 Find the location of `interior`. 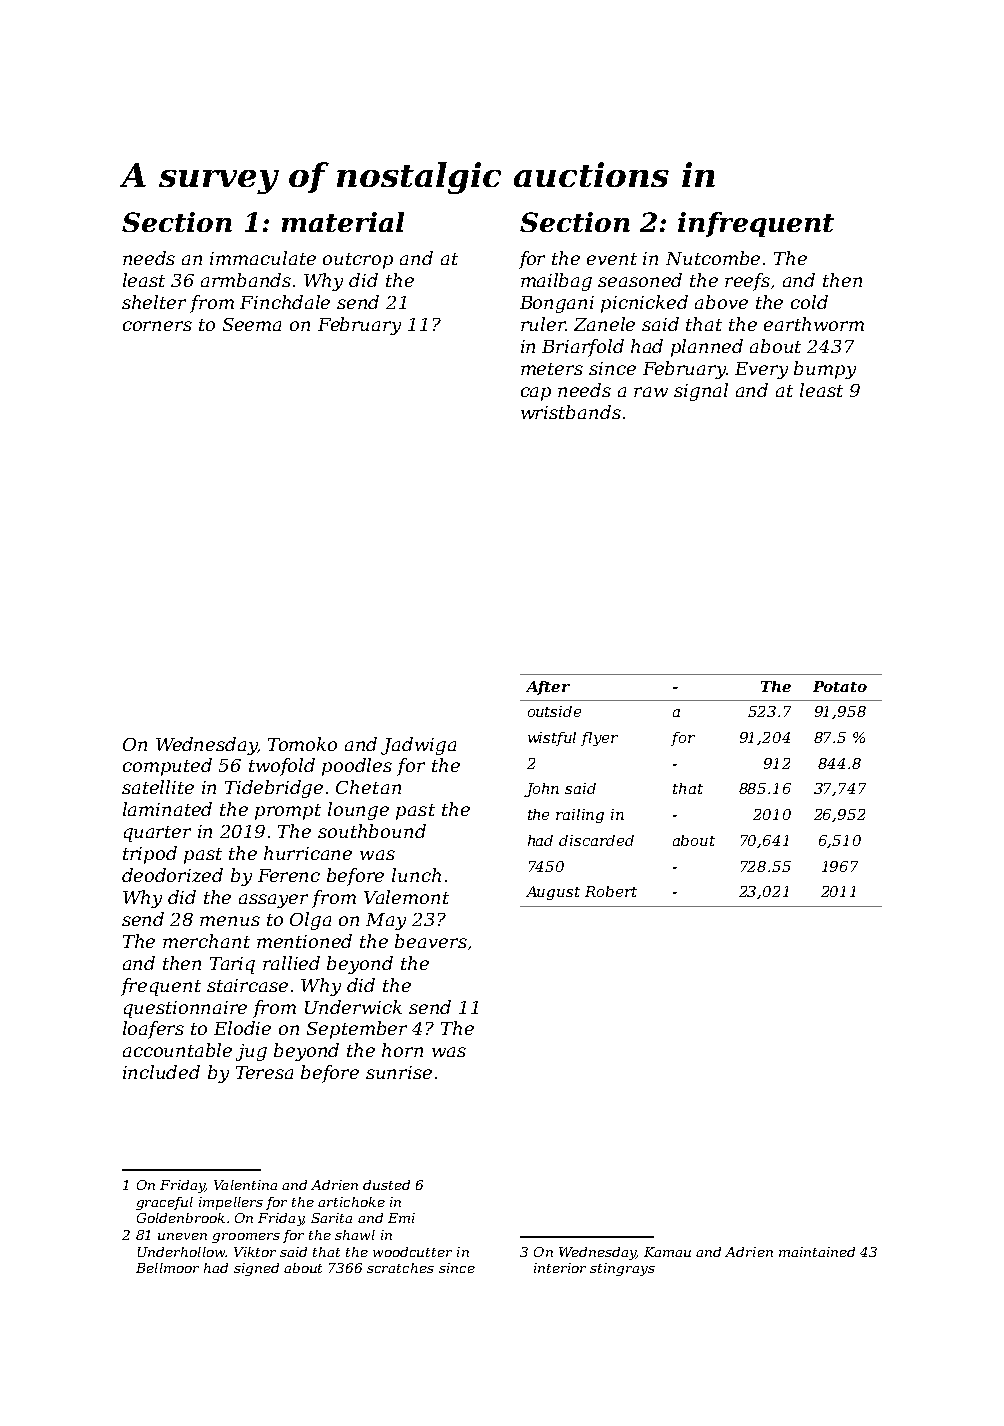

interior is located at coordinates (560, 1268).
